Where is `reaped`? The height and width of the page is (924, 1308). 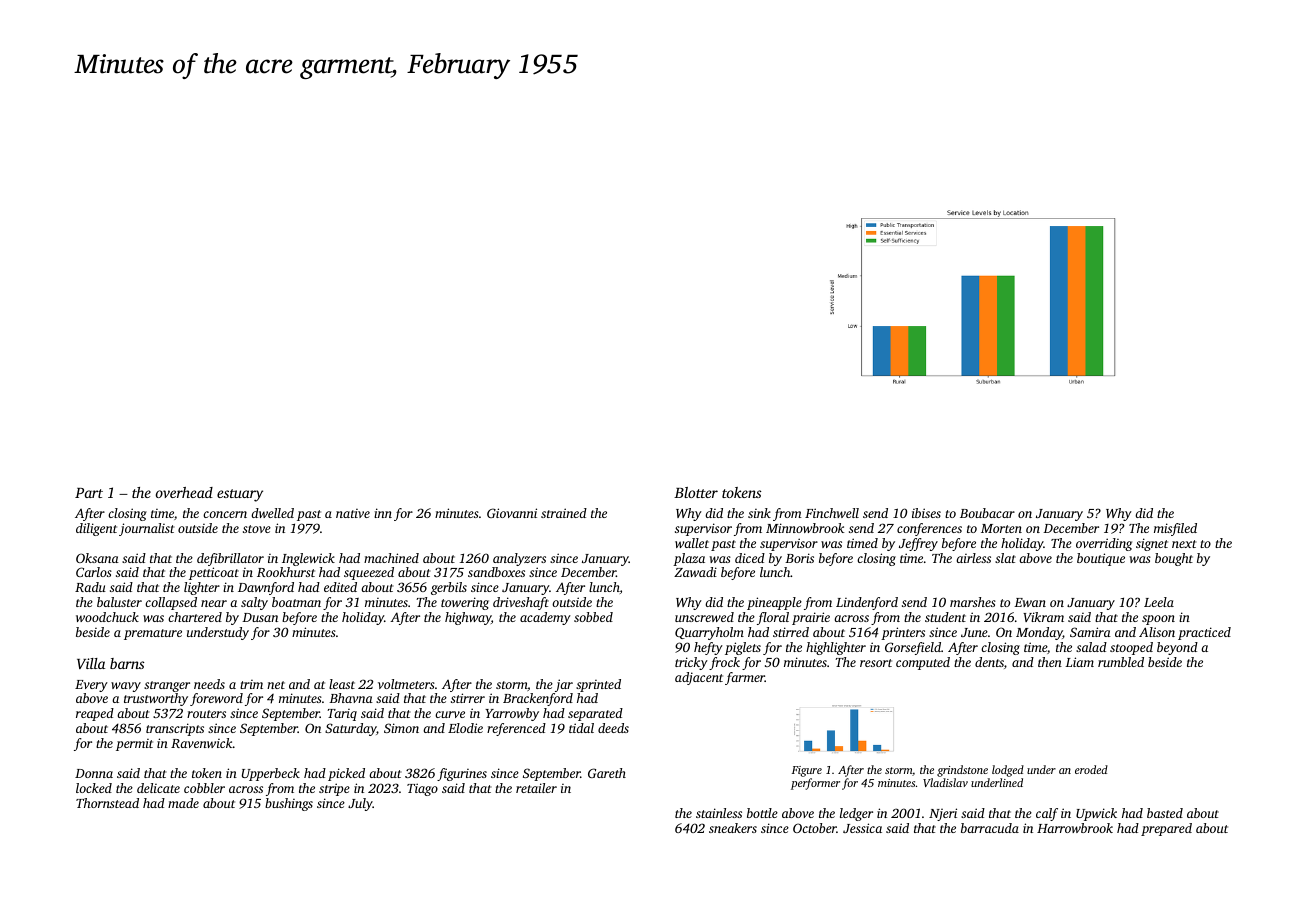
reaped is located at coordinates (95, 714).
